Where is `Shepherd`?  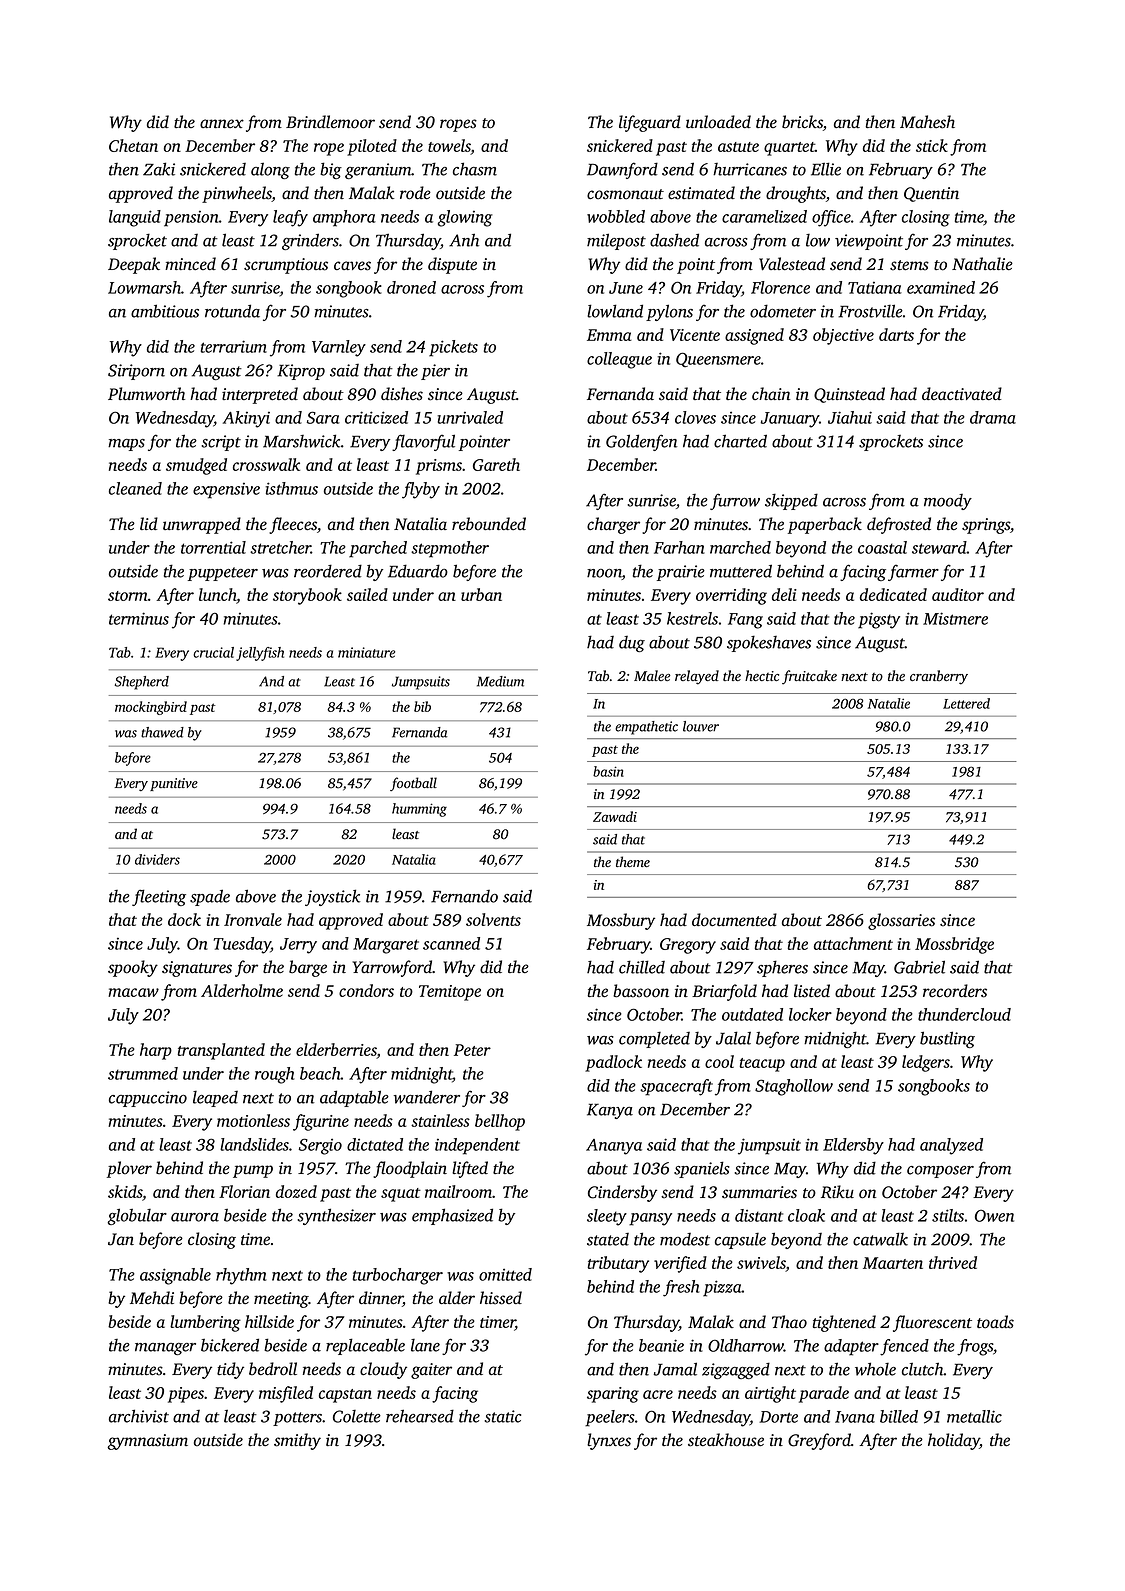 Shepherd is located at coordinates (142, 683).
